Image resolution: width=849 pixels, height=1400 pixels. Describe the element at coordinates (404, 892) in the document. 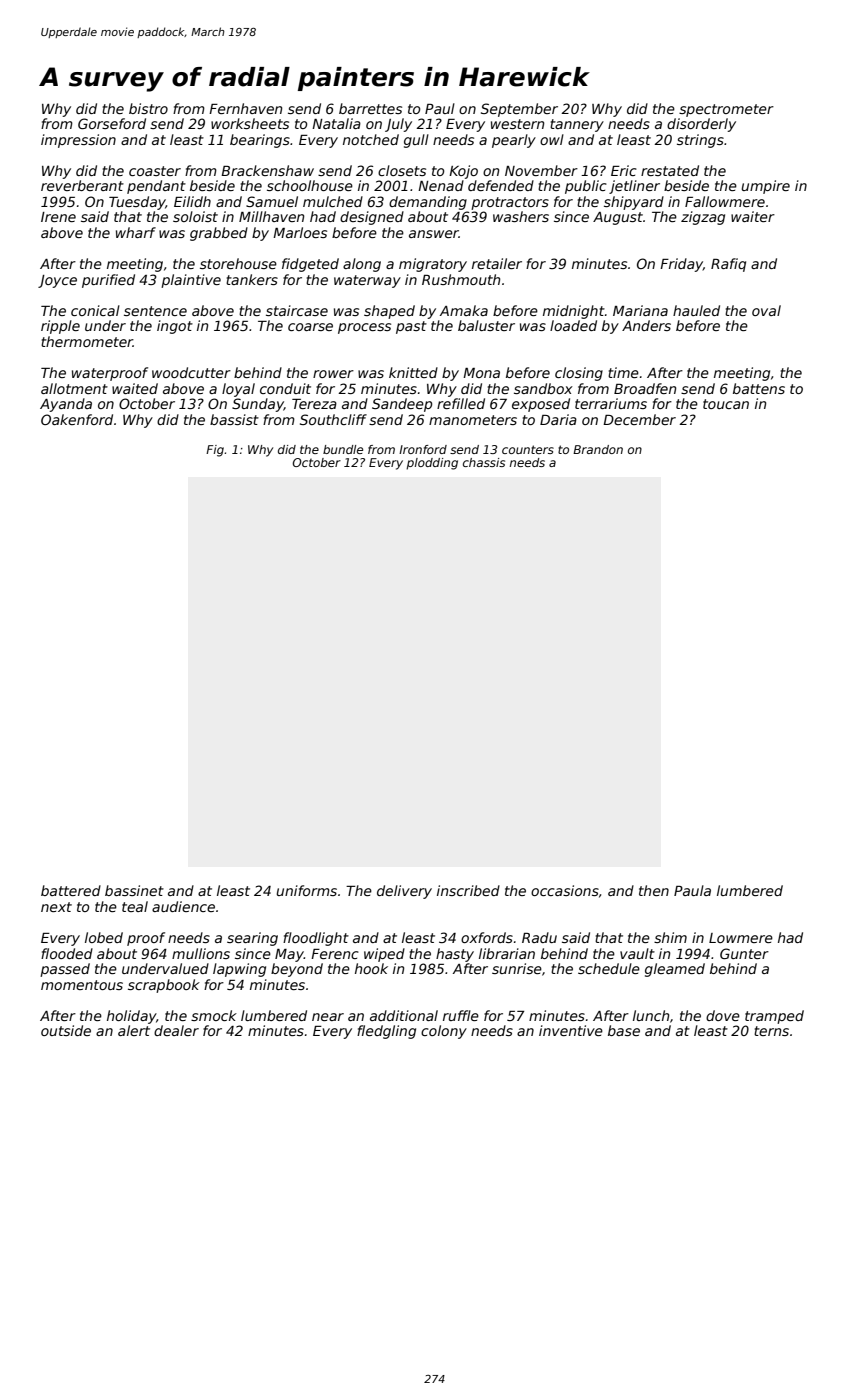

I see `delivery` at that location.
